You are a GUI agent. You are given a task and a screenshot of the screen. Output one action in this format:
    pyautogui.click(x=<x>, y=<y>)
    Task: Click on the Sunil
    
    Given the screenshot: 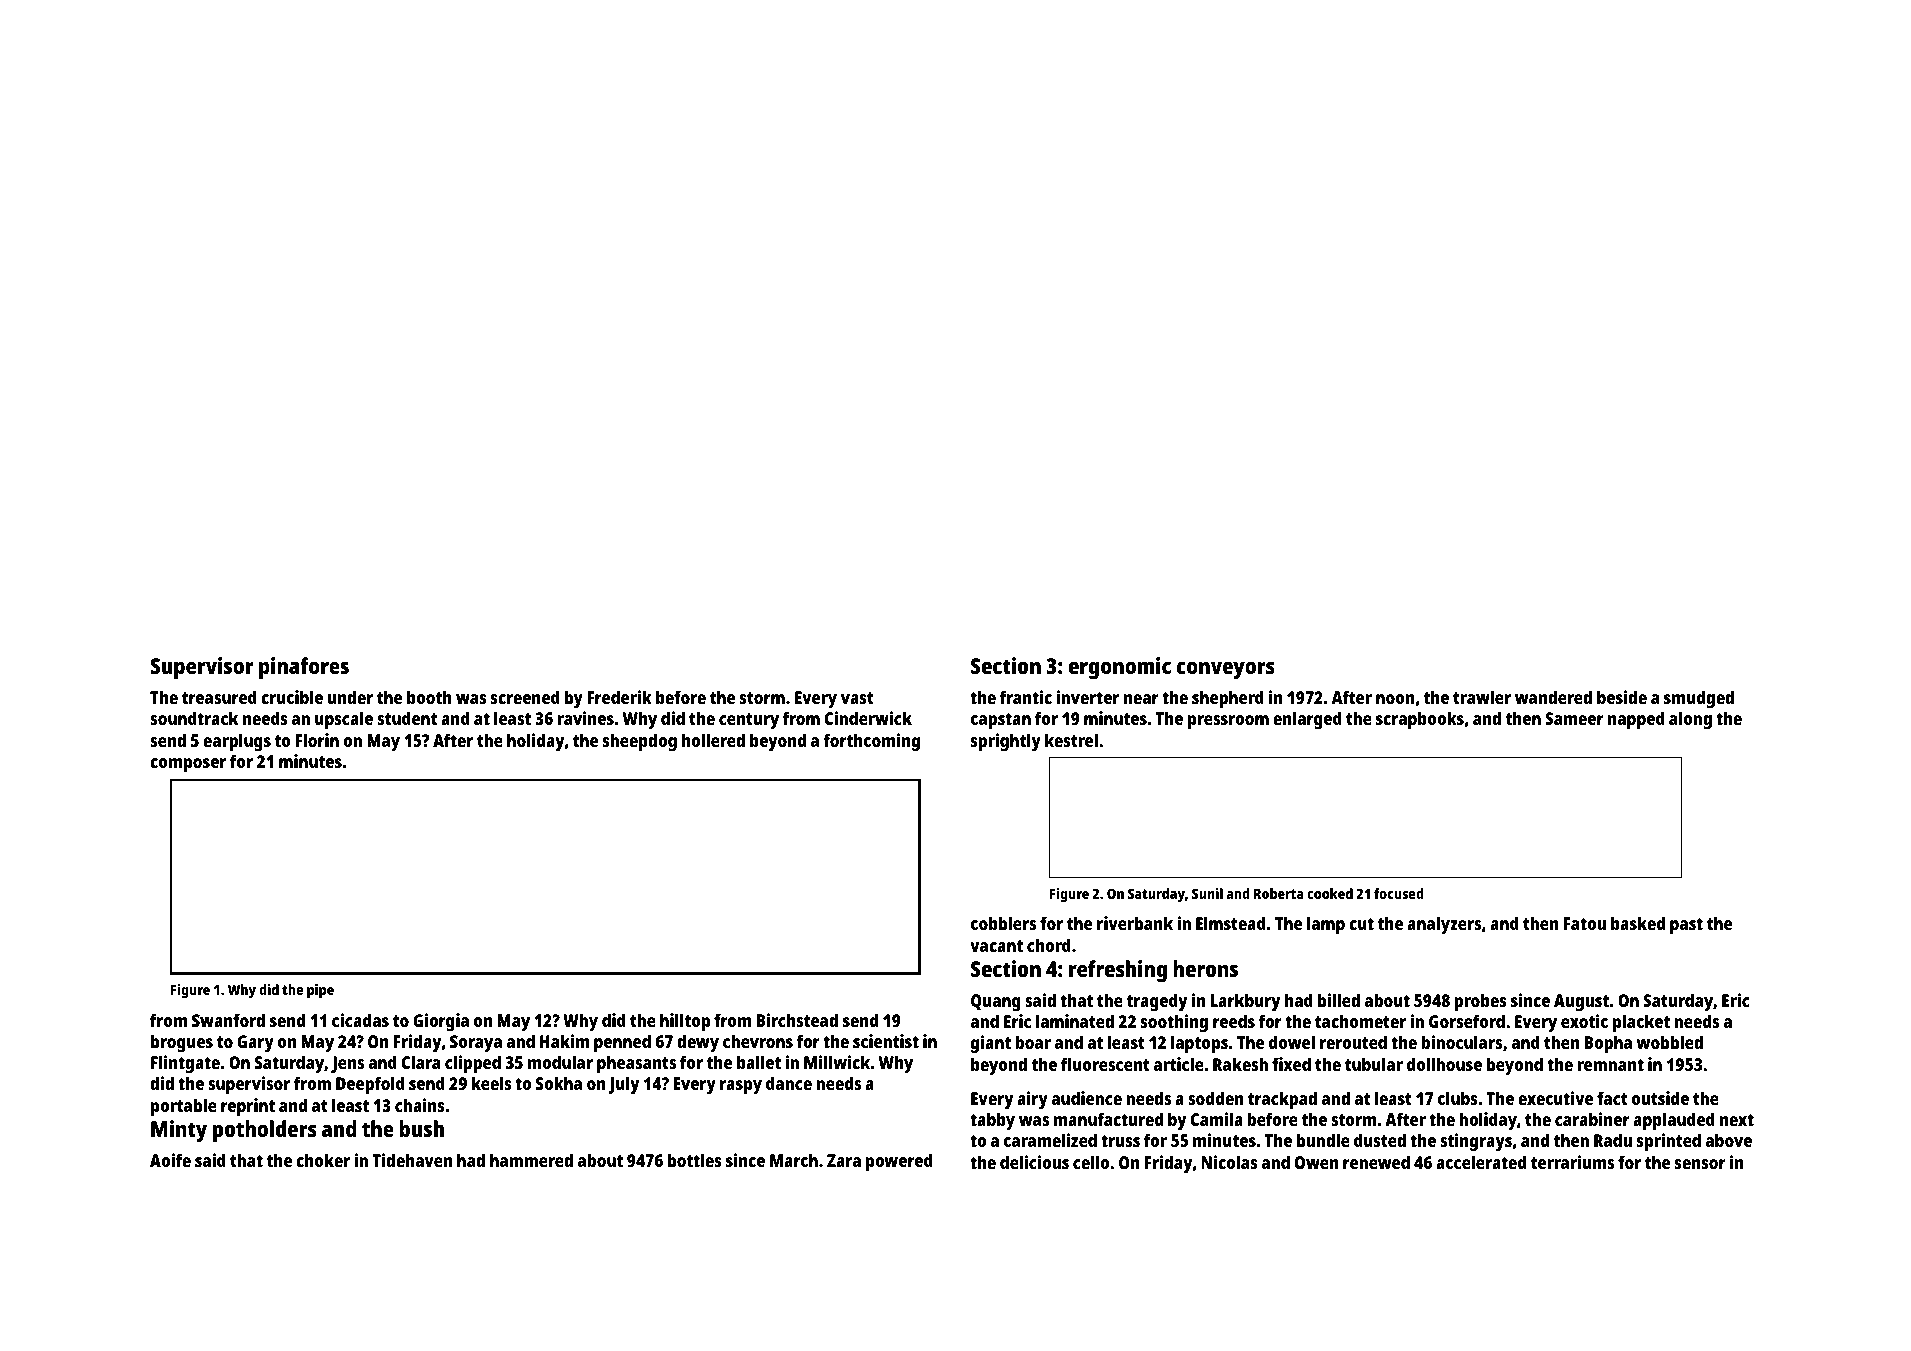 What is the action you would take?
    pyautogui.click(x=1207, y=893)
